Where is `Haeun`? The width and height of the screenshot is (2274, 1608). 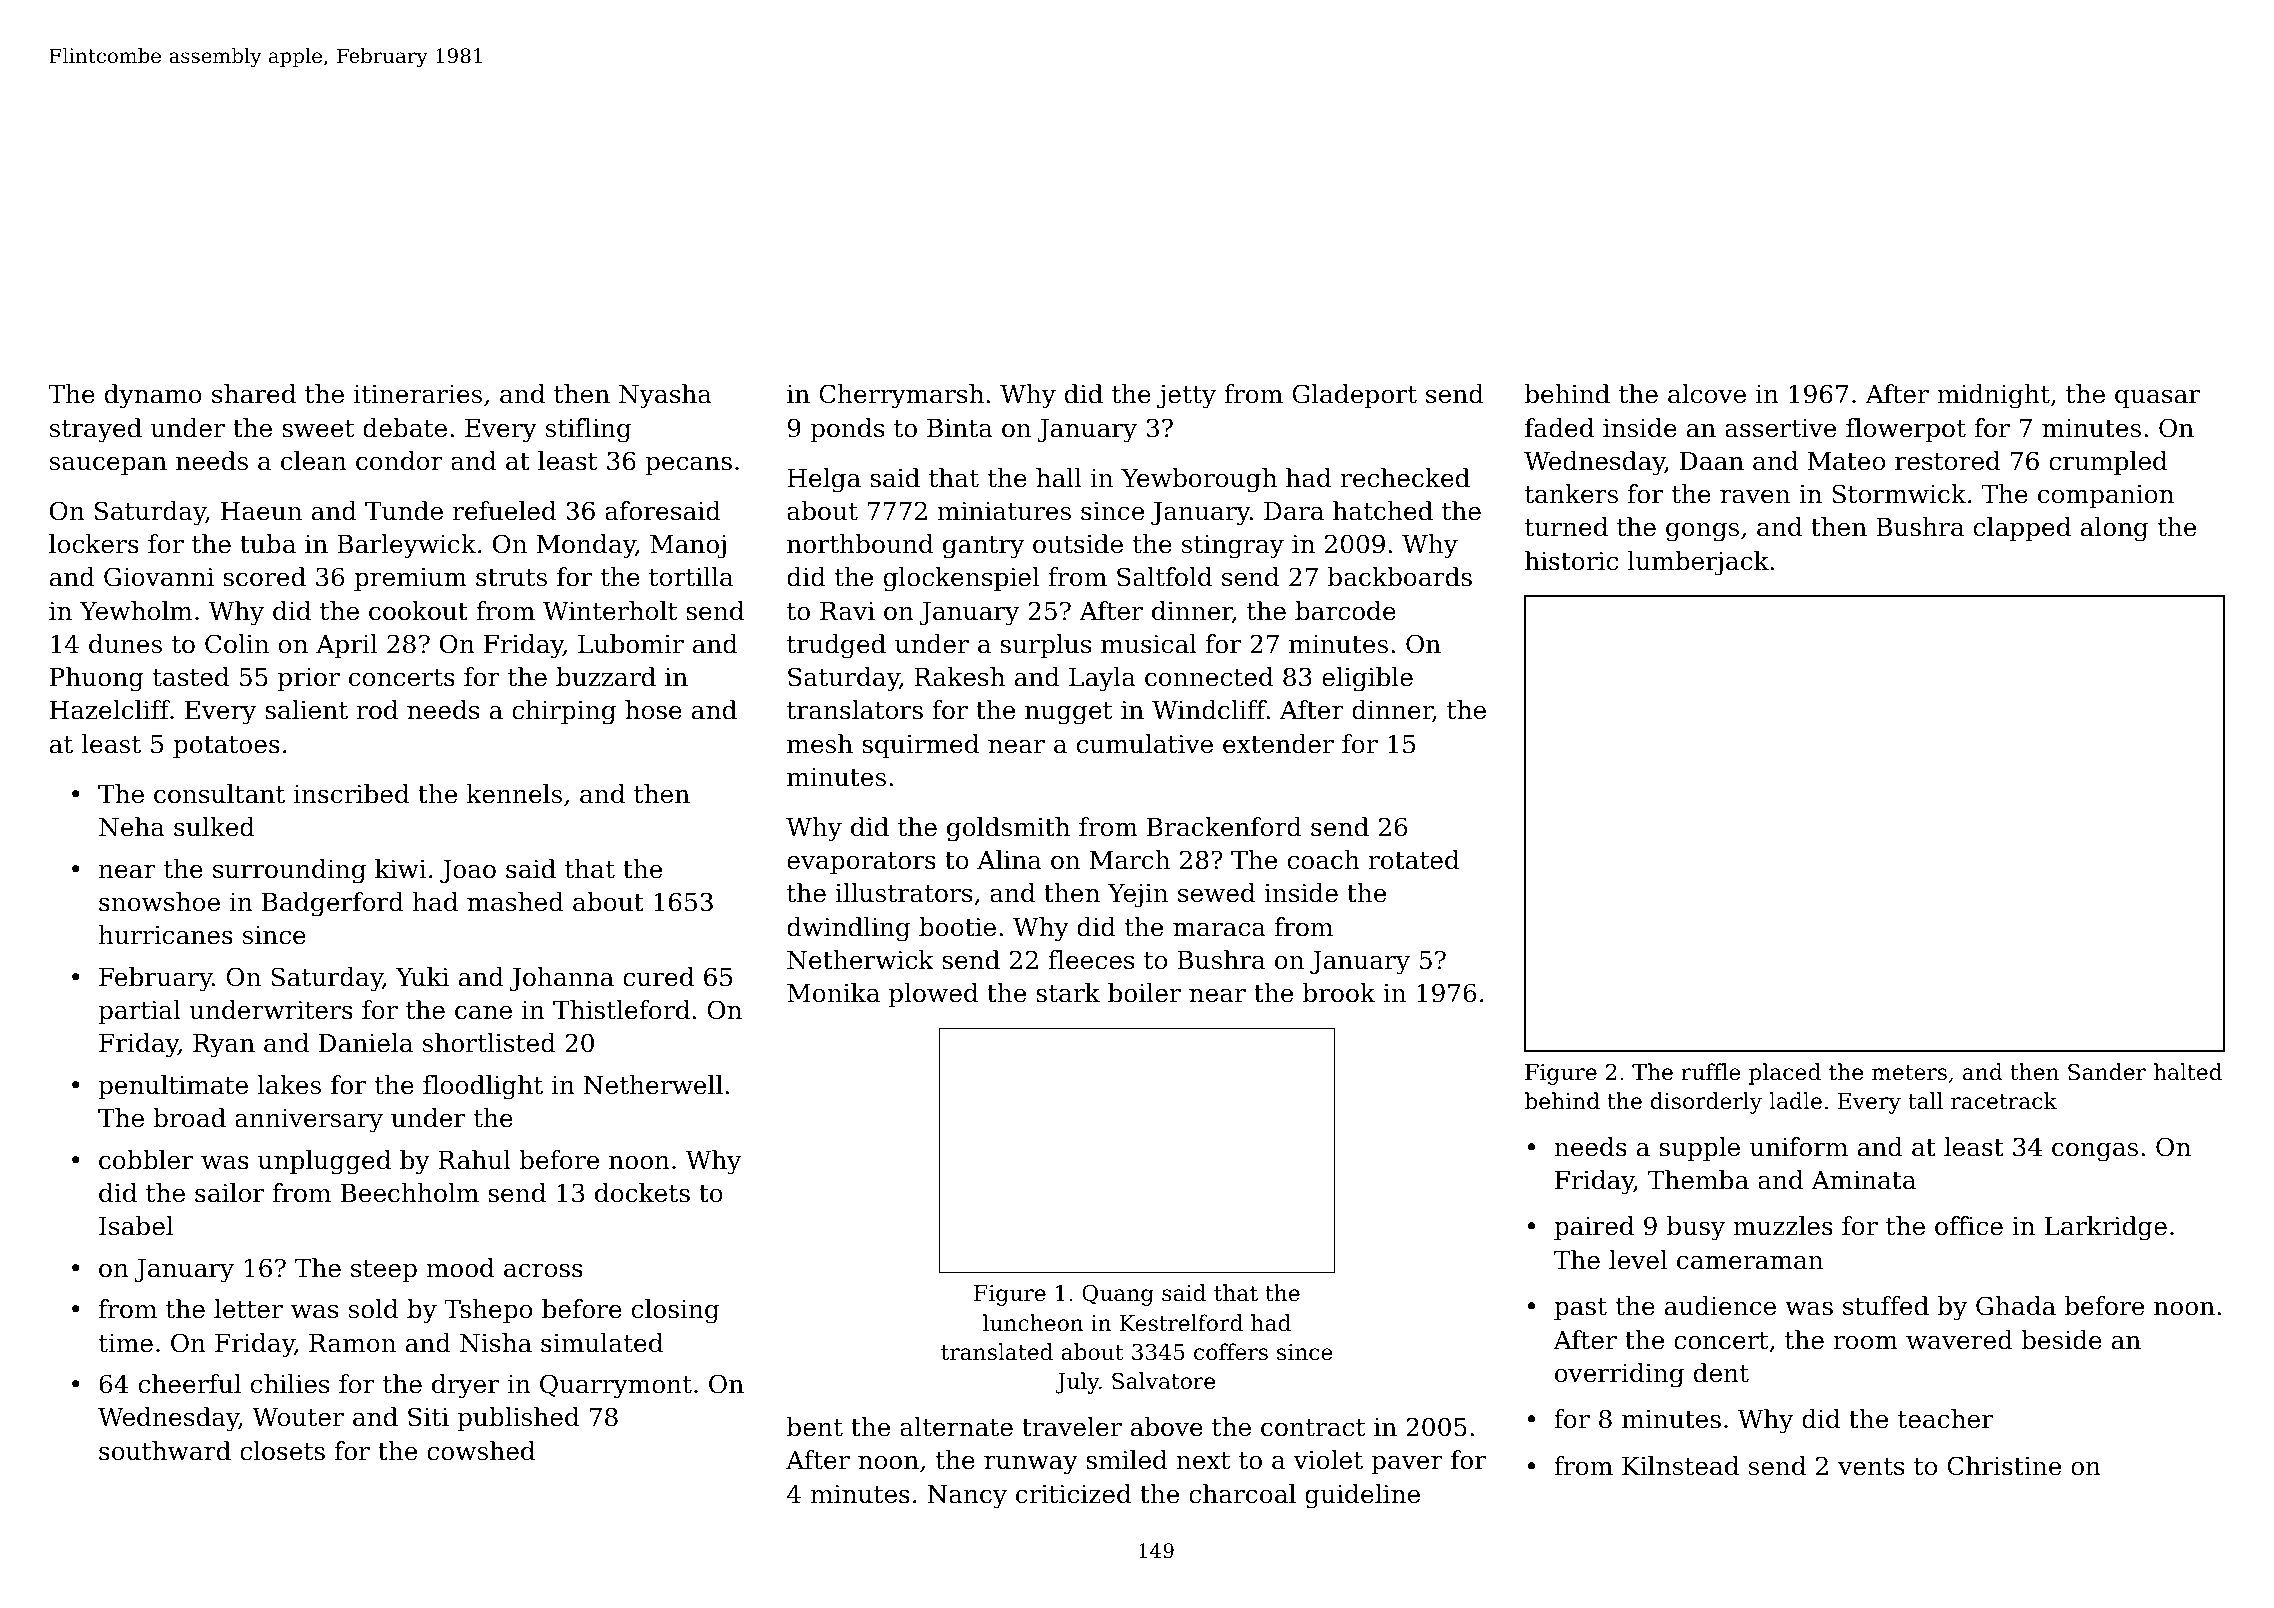 Haeun is located at coordinates (261, 511).
